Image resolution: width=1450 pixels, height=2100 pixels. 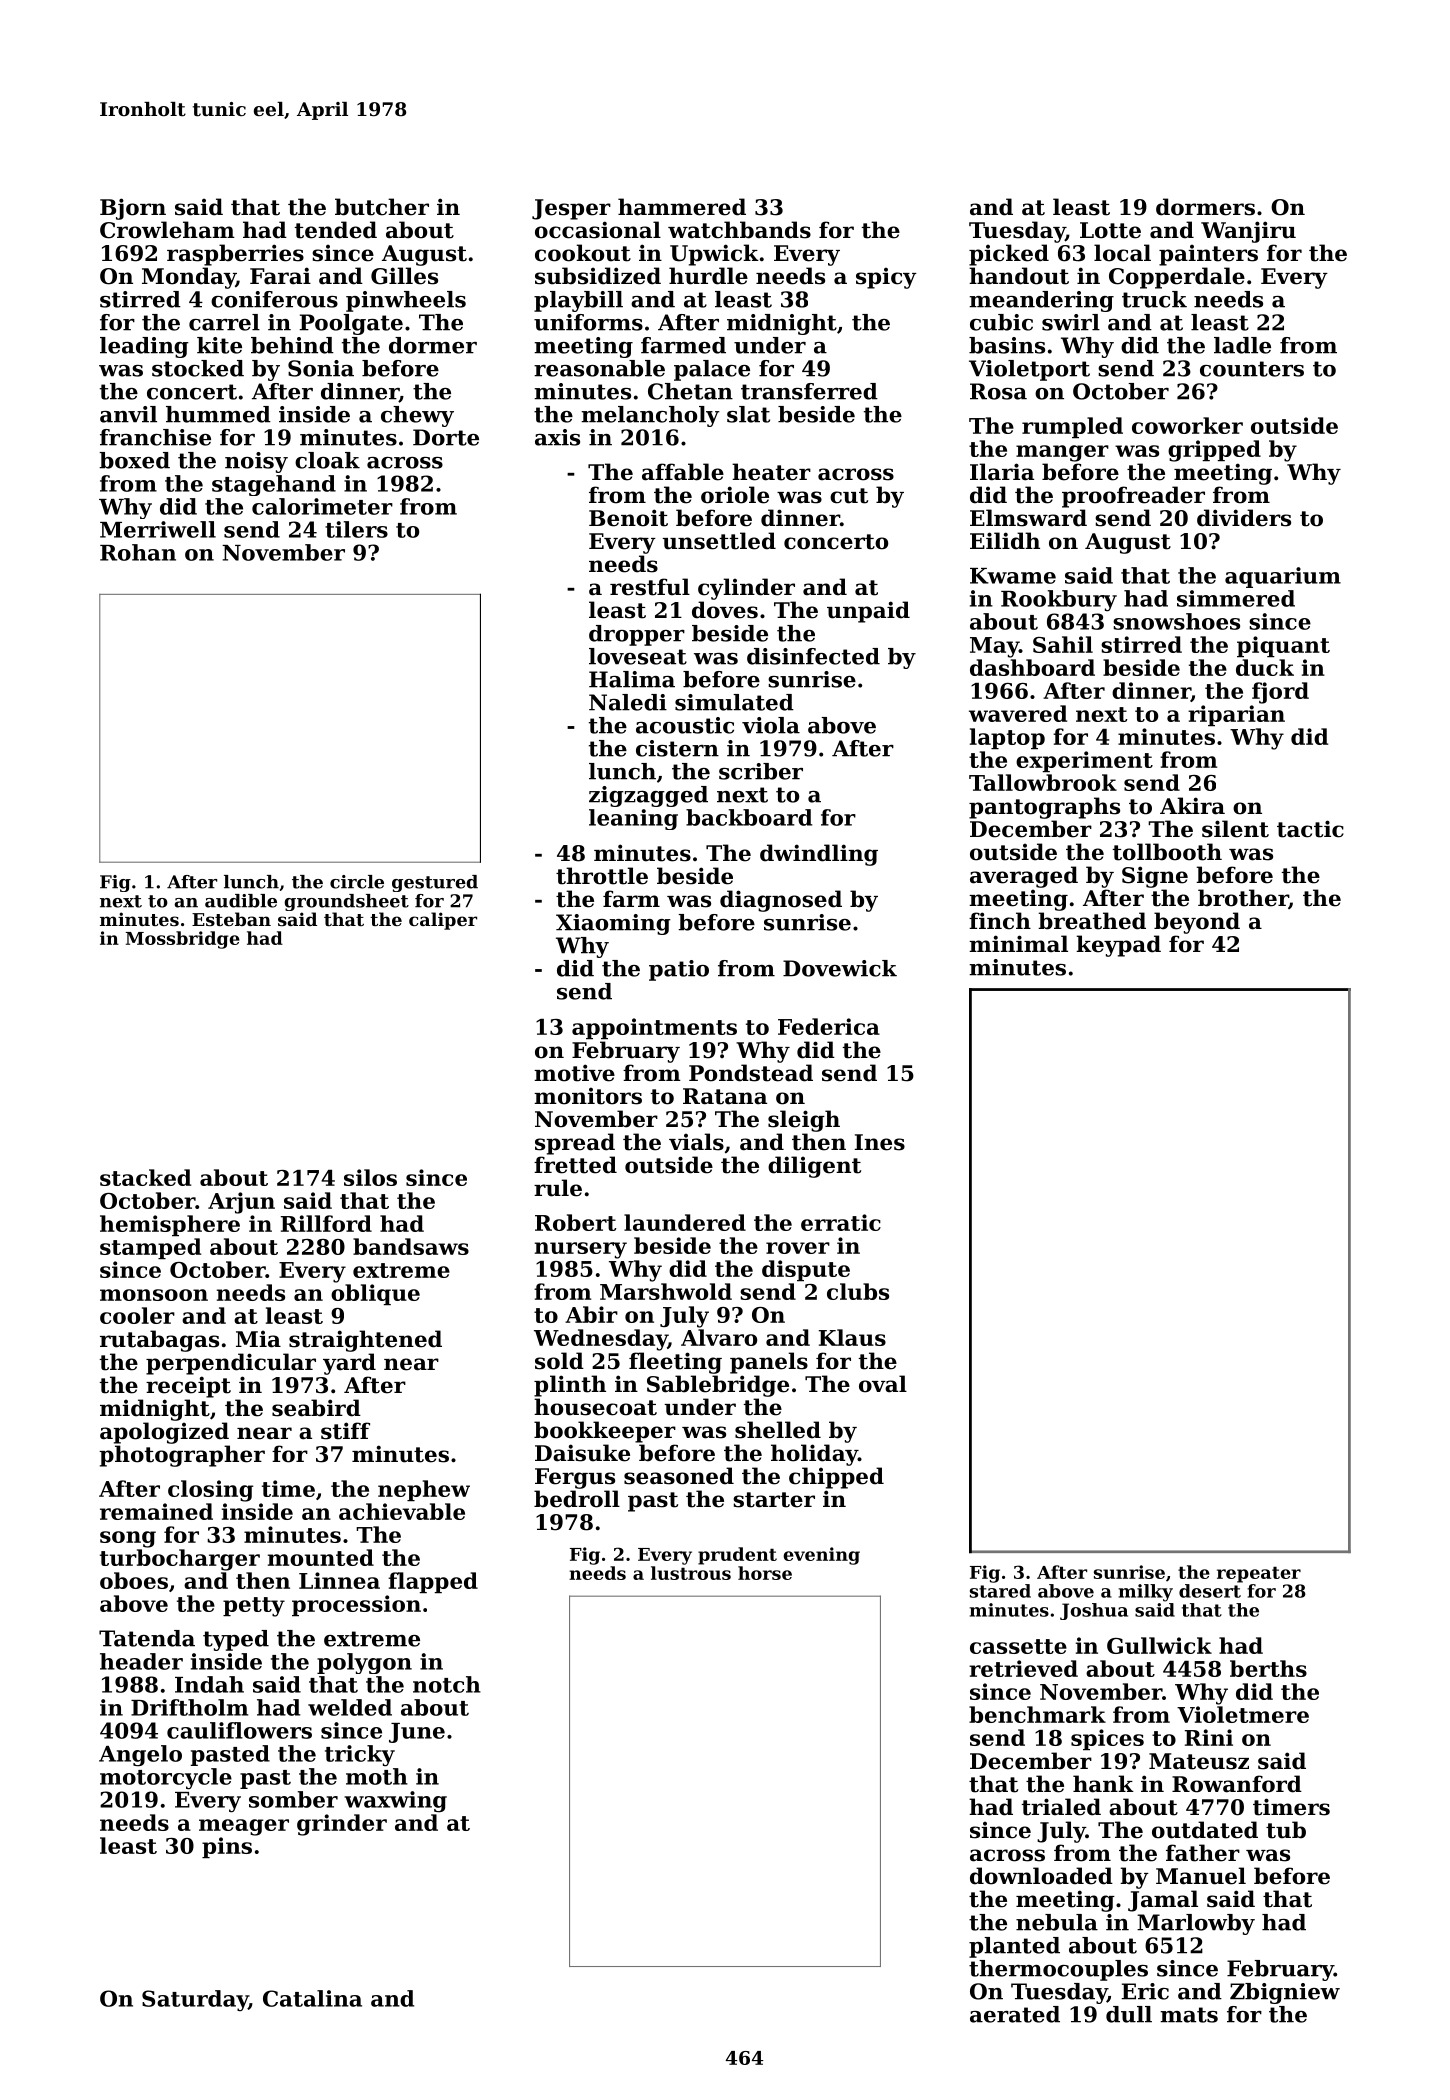 I want to click on noisy, so click(x=256, y=462).
